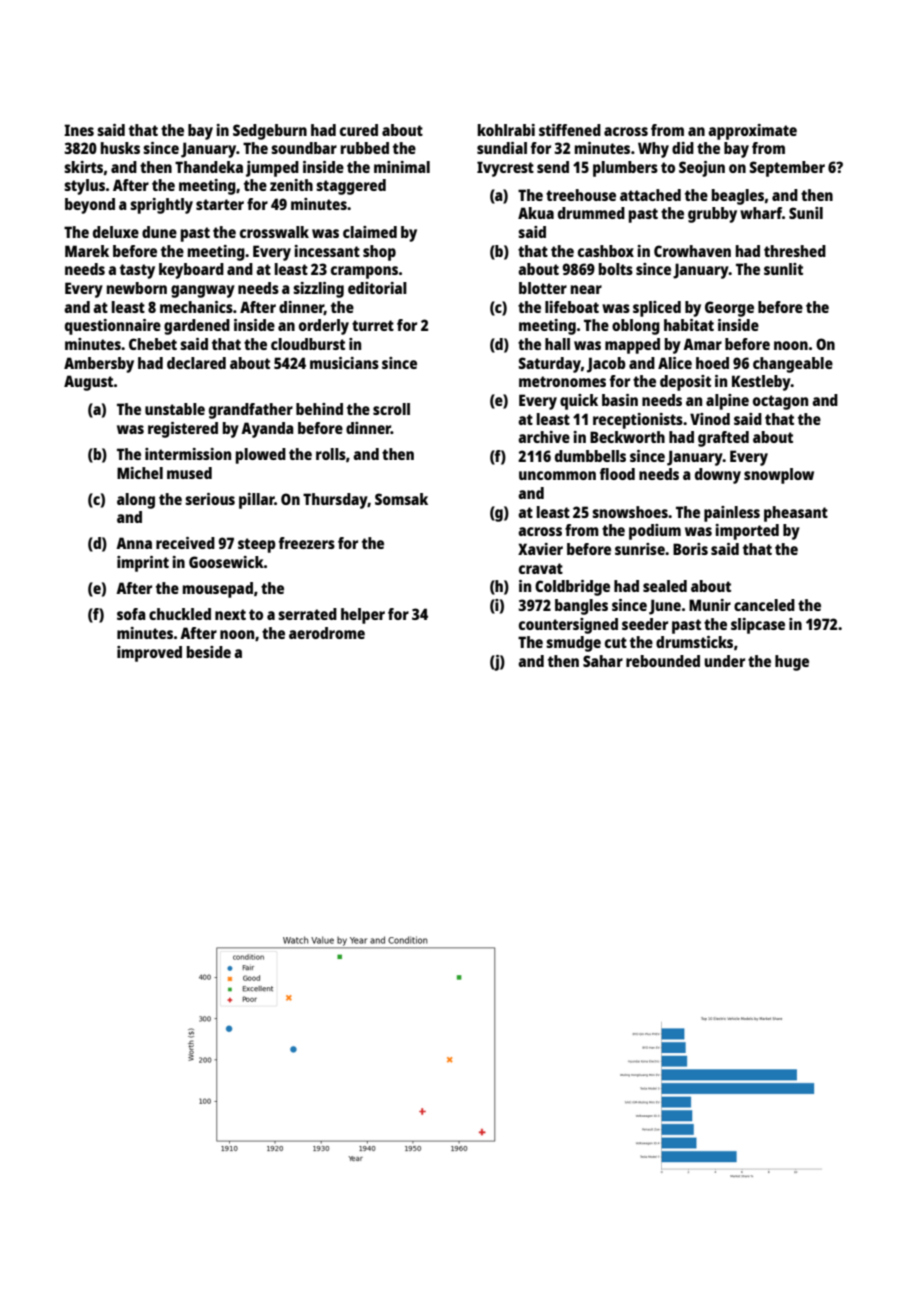 The height and width of the document is (1316, 908). What do you see at coordinates (197, 327) in the document?
I see `gardened` at bounding box center [197, 327].
